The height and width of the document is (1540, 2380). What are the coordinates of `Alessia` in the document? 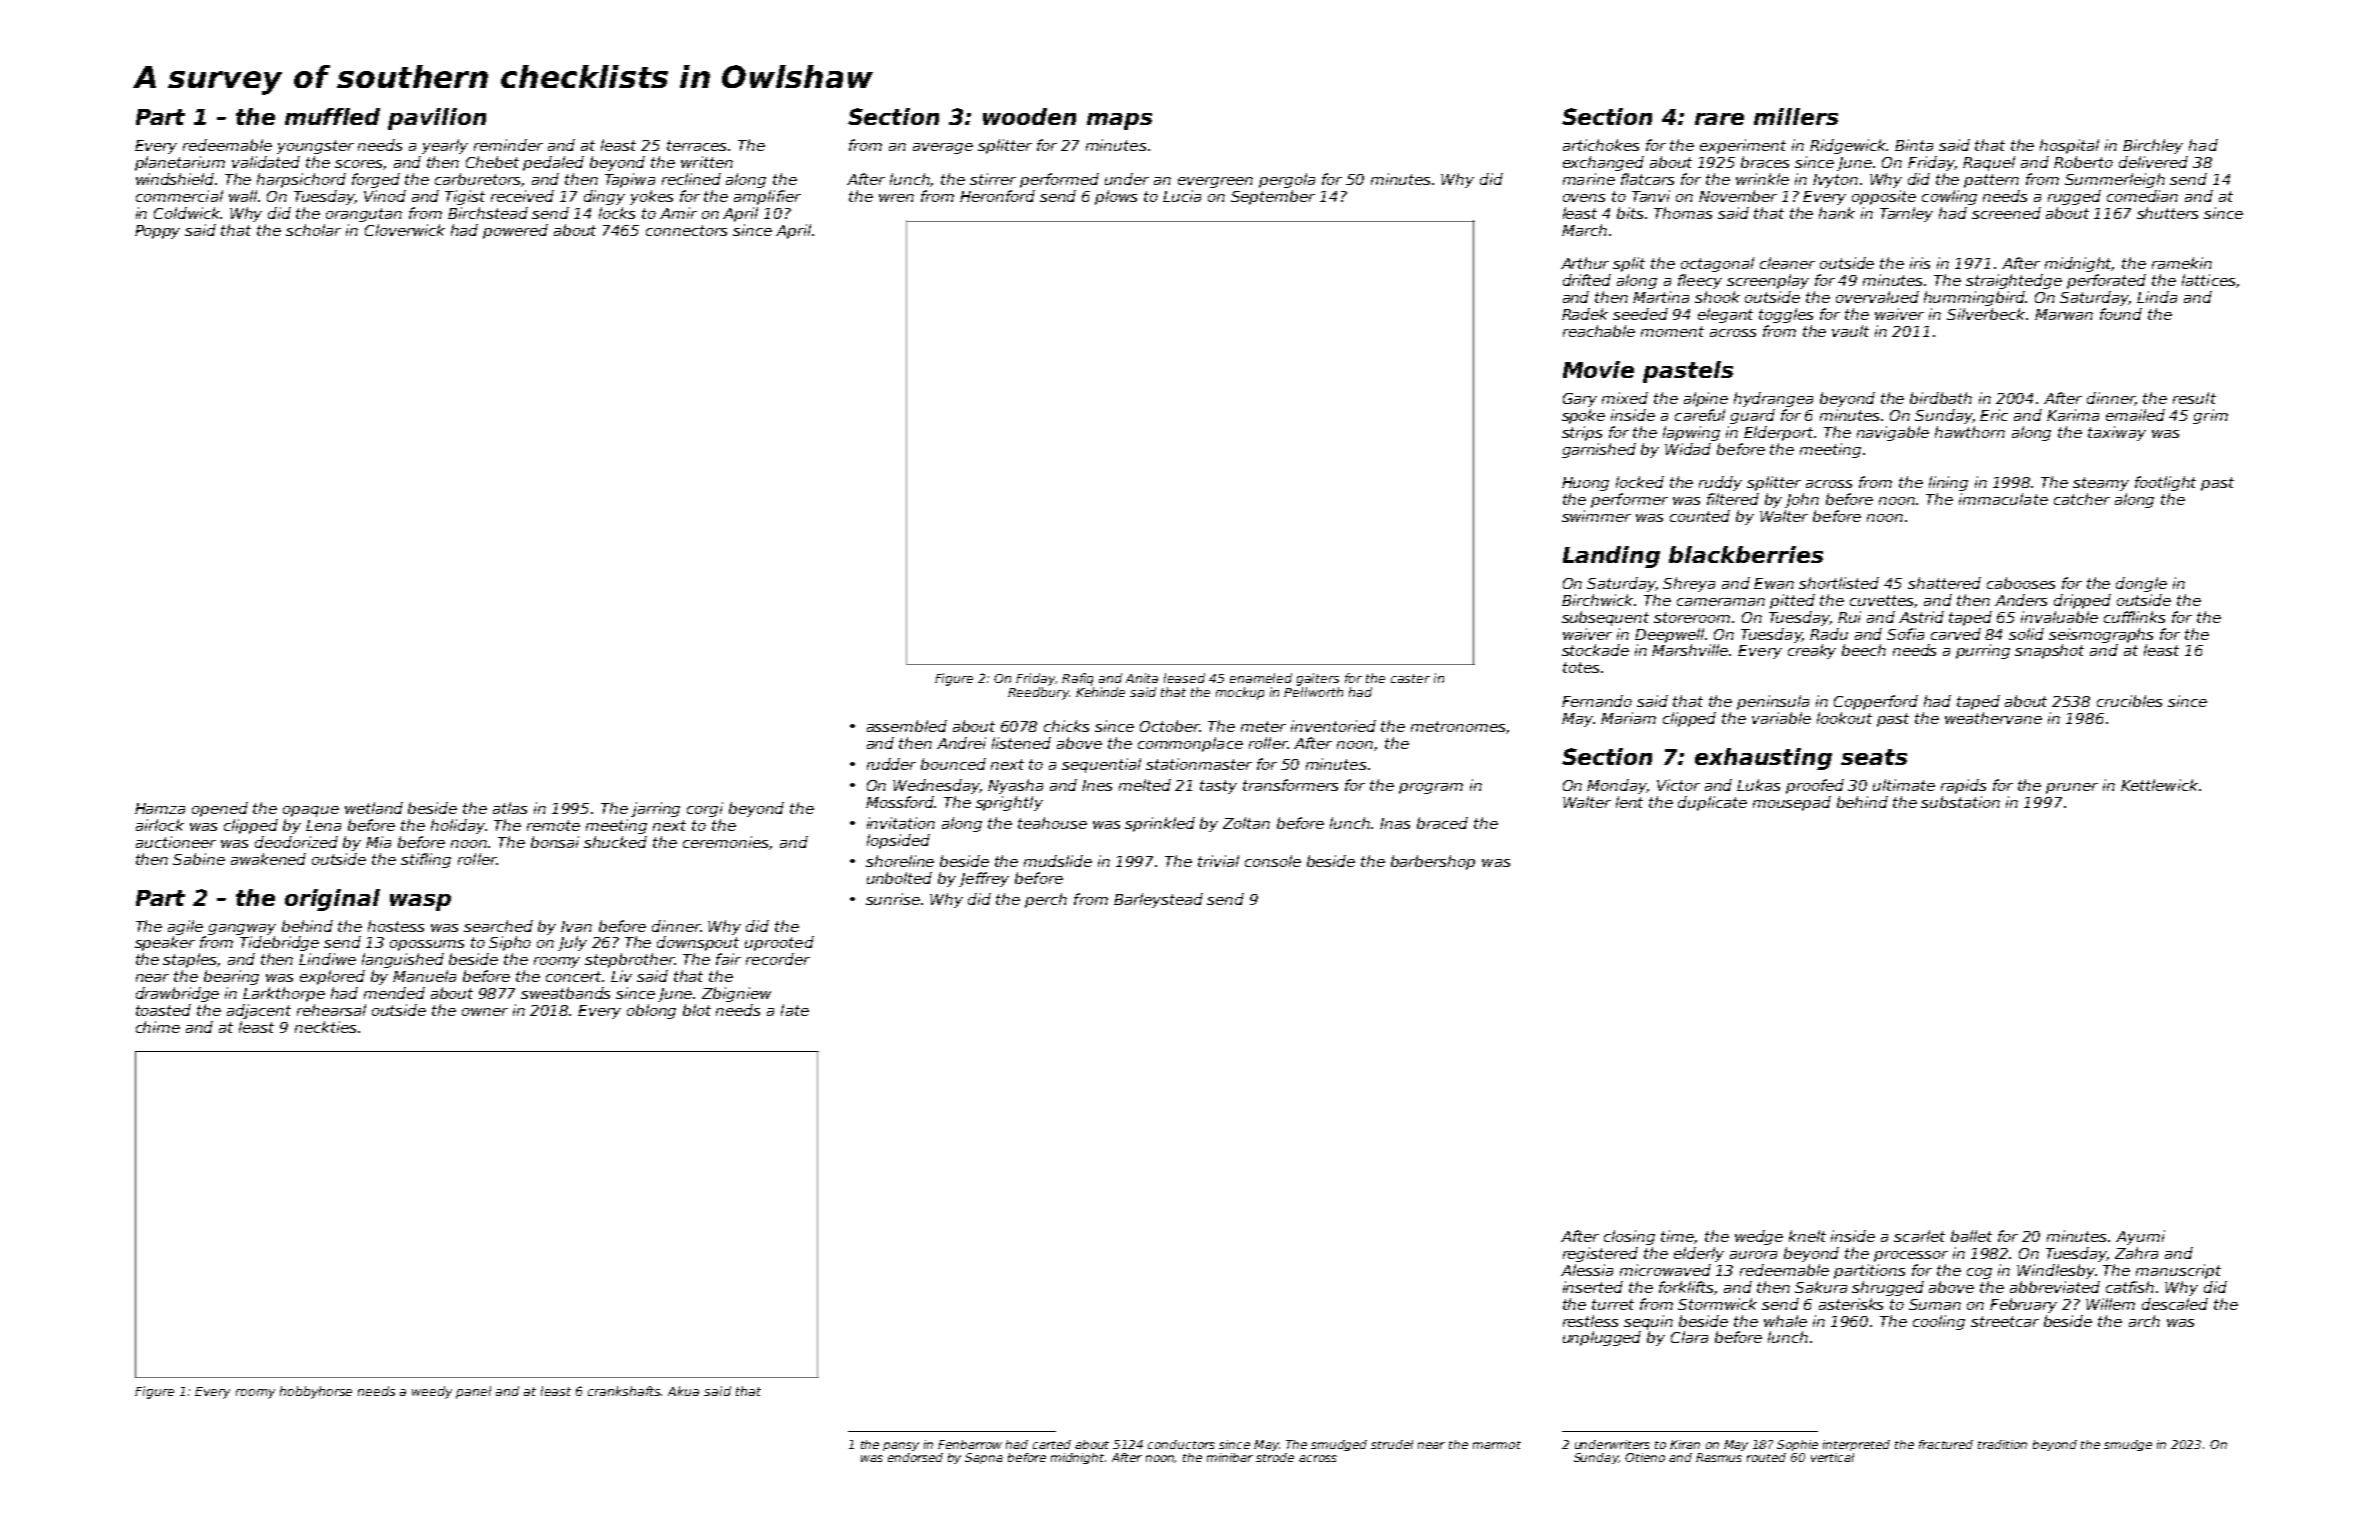 It's located at (1587, 1270).
